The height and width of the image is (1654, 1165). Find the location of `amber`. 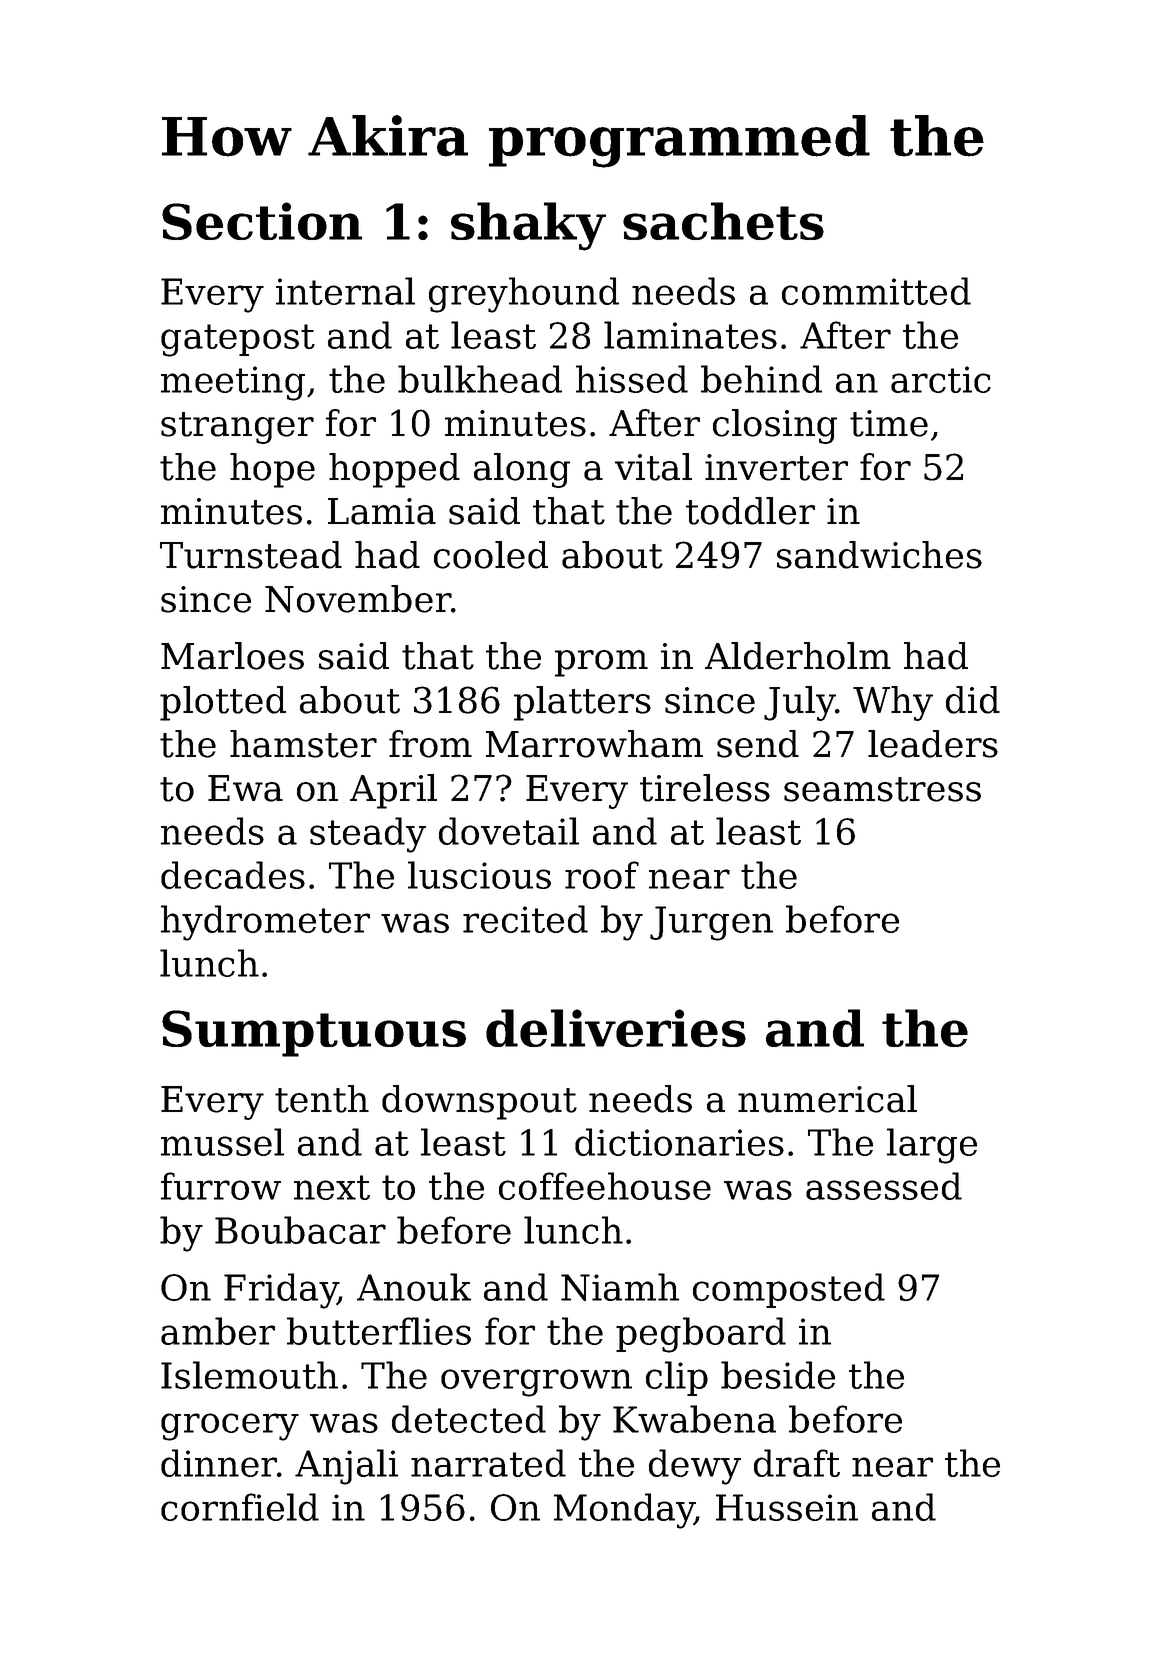

amber is located at coordinates (218, 1331).
